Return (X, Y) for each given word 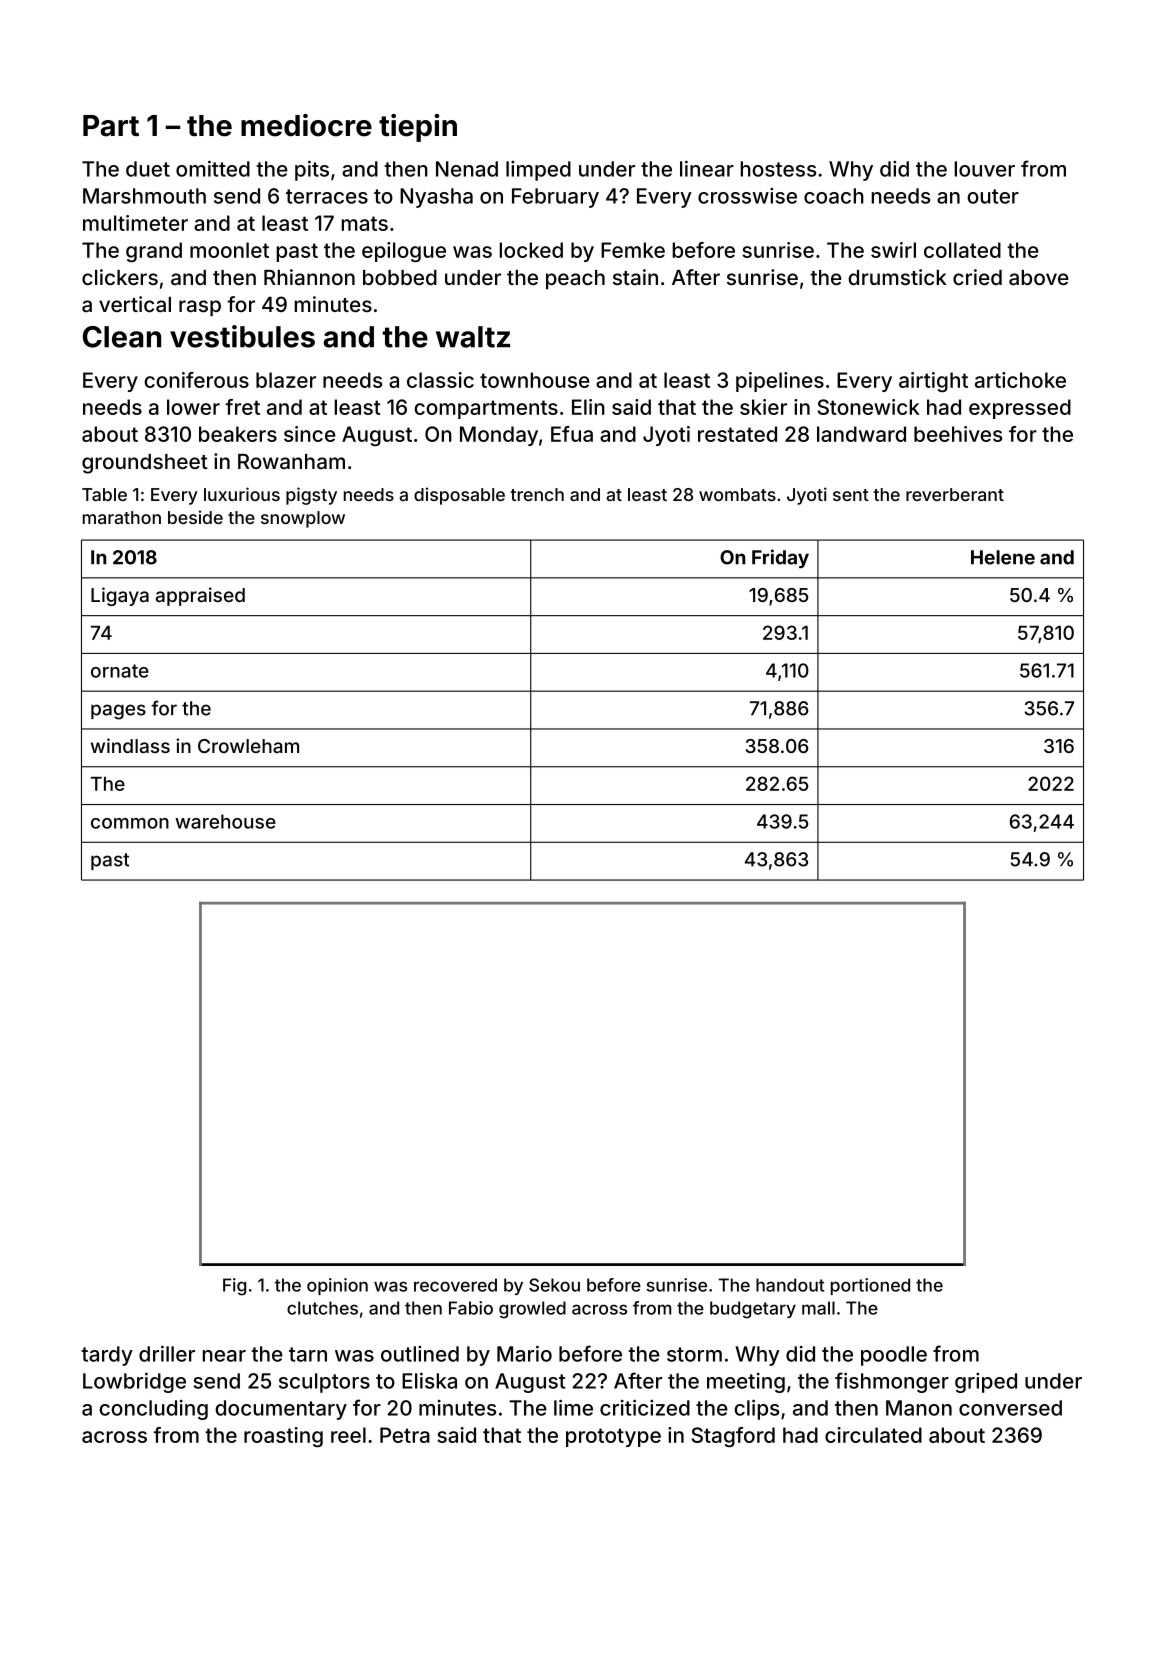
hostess (778, 169)
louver (984, 169)
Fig (234, 1287)
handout (790, 1285)
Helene (1003, 557)
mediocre (306, 125)
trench (537, 494)
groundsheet (145, 464)
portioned (870, 1286)
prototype (613, 1437)
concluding (153, 1410)
